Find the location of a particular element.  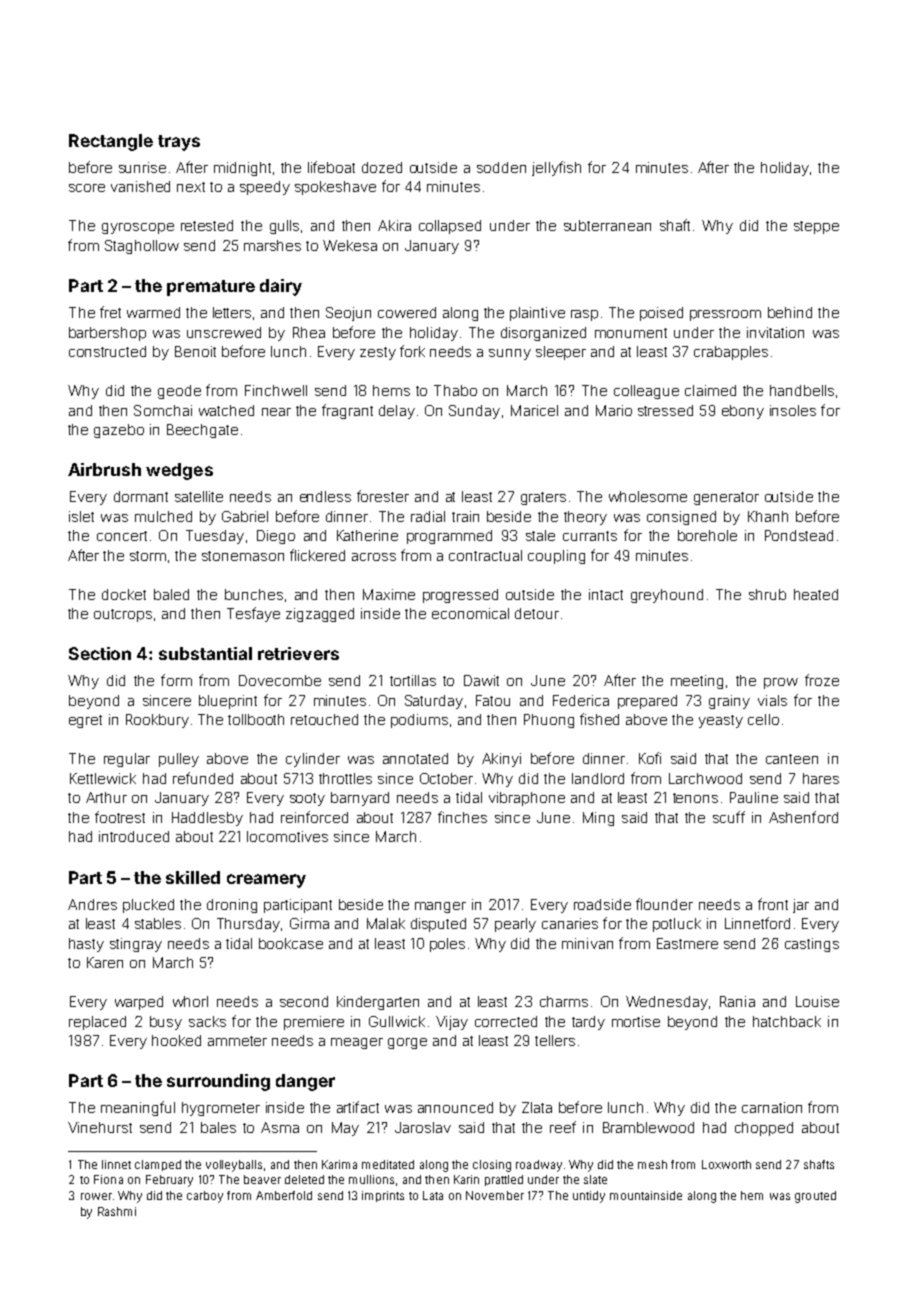

Airbrush is located at coordinates (104, 469).
